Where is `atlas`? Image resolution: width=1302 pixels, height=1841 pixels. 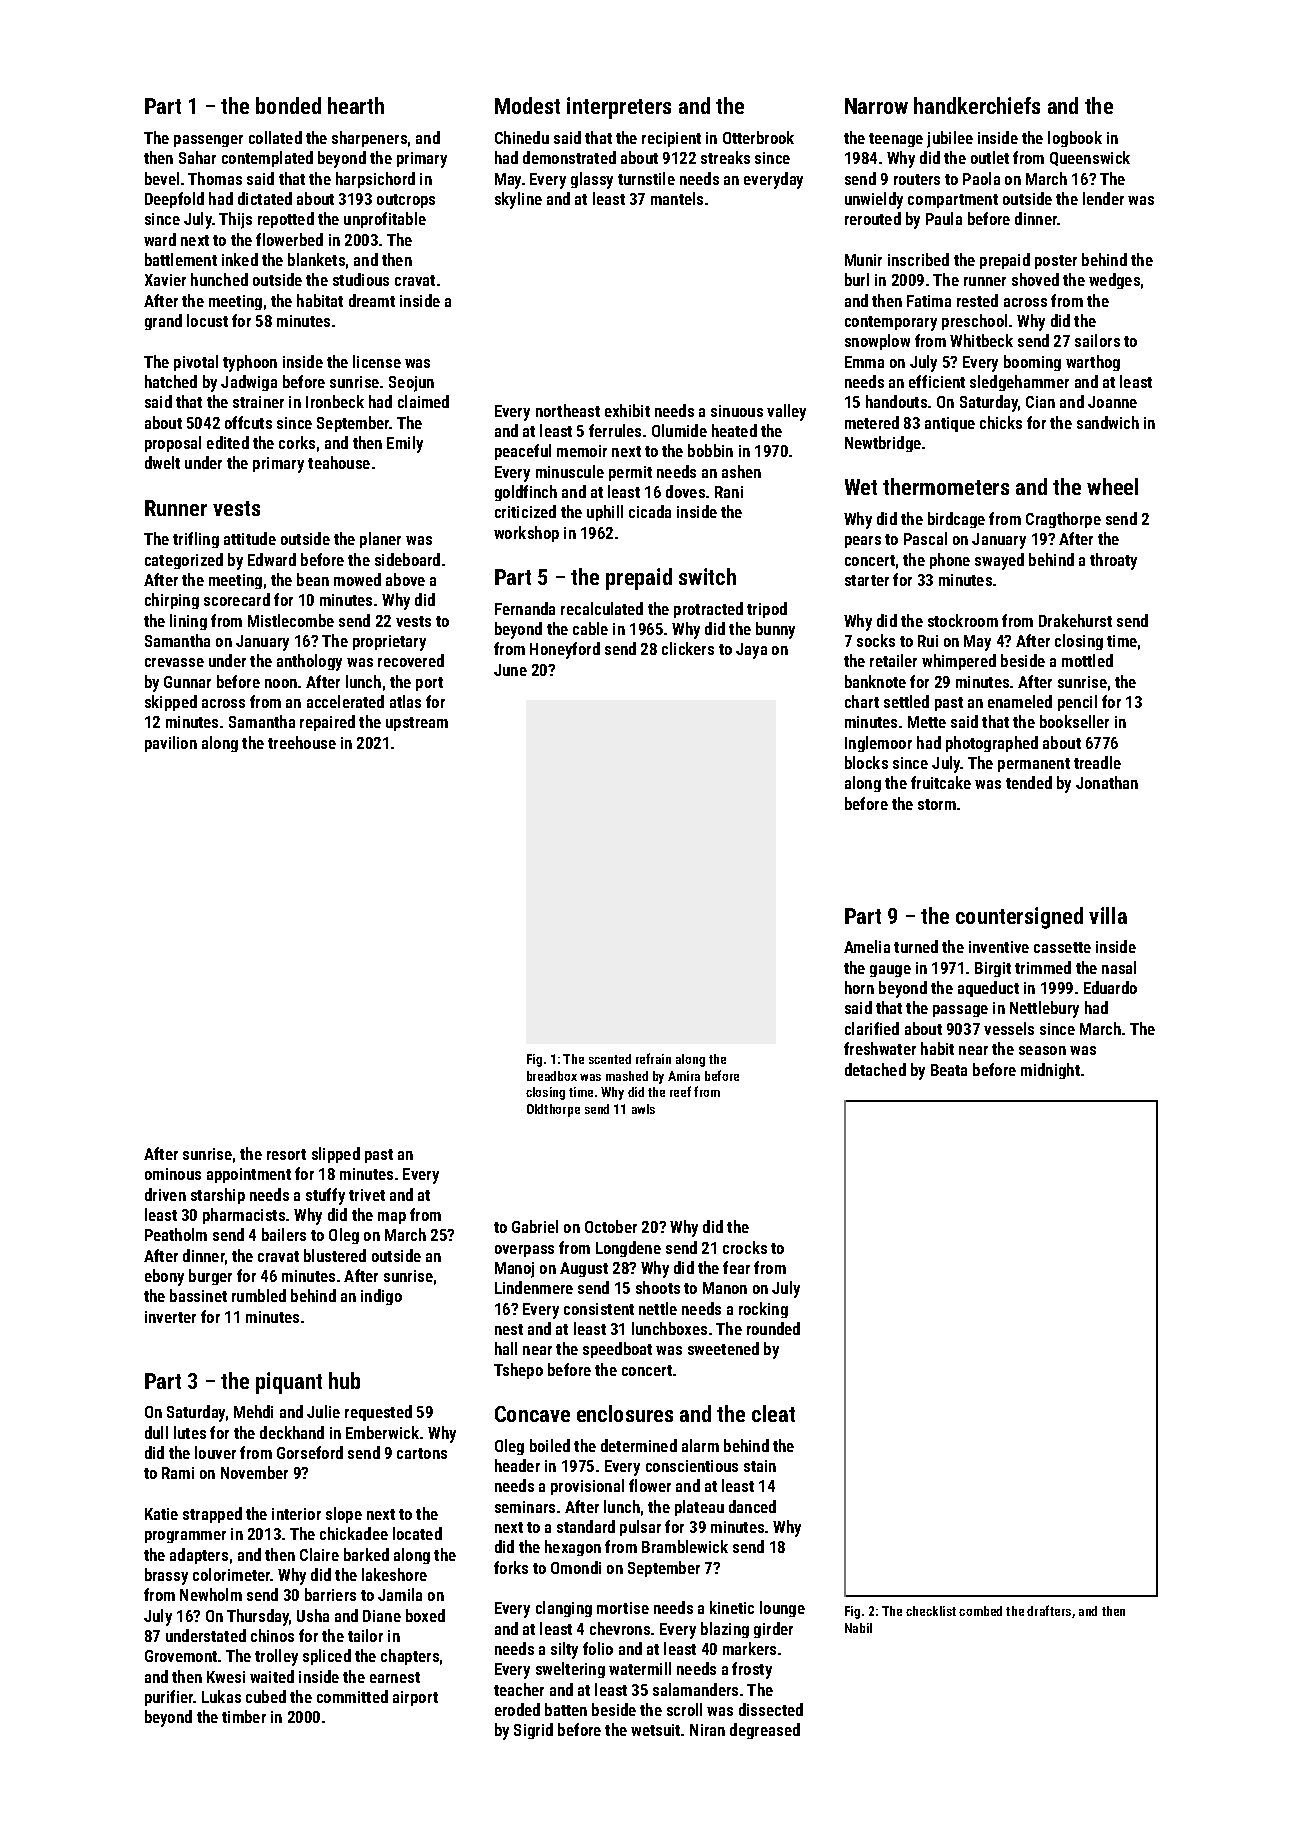
atlas is located at coordinates (405, 701).
